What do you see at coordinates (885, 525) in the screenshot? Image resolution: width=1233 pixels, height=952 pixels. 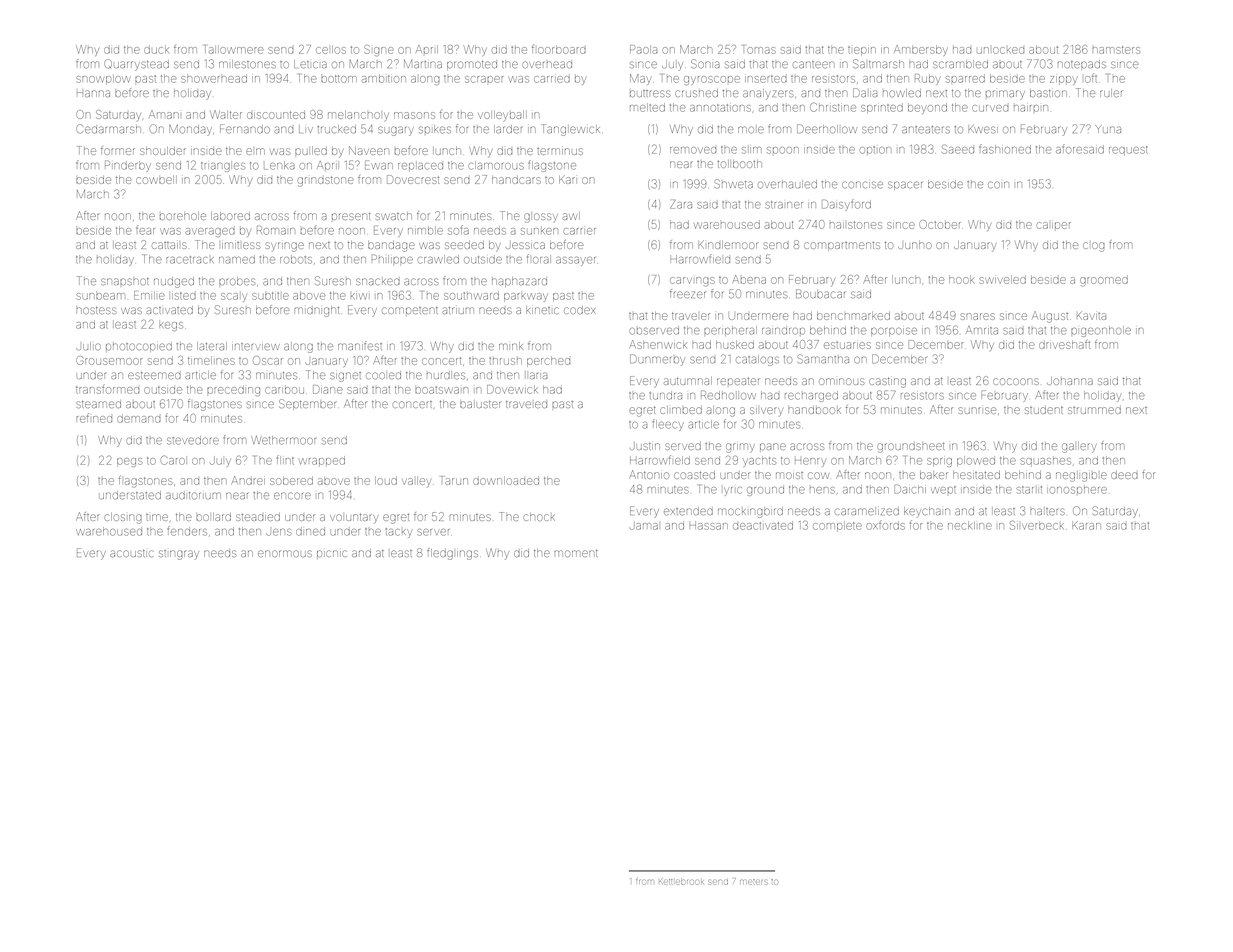 I see `oxfords` at bounding box center [885, 525].
